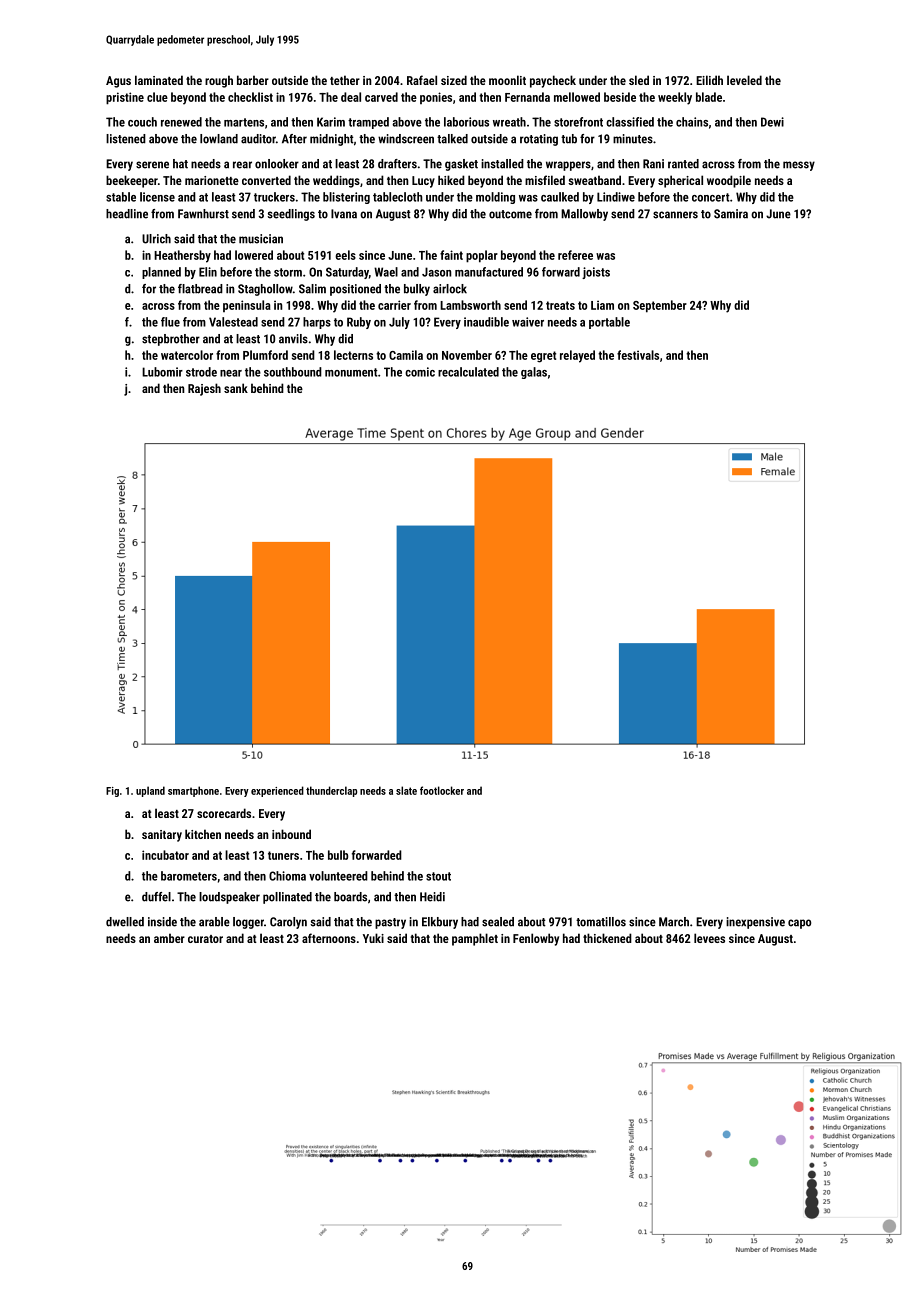 Image resolution: width=924 pixels, height=1308 pixels. Describe the element at coordinates (422, 80) in the page. I see `Rafael` at that location.
